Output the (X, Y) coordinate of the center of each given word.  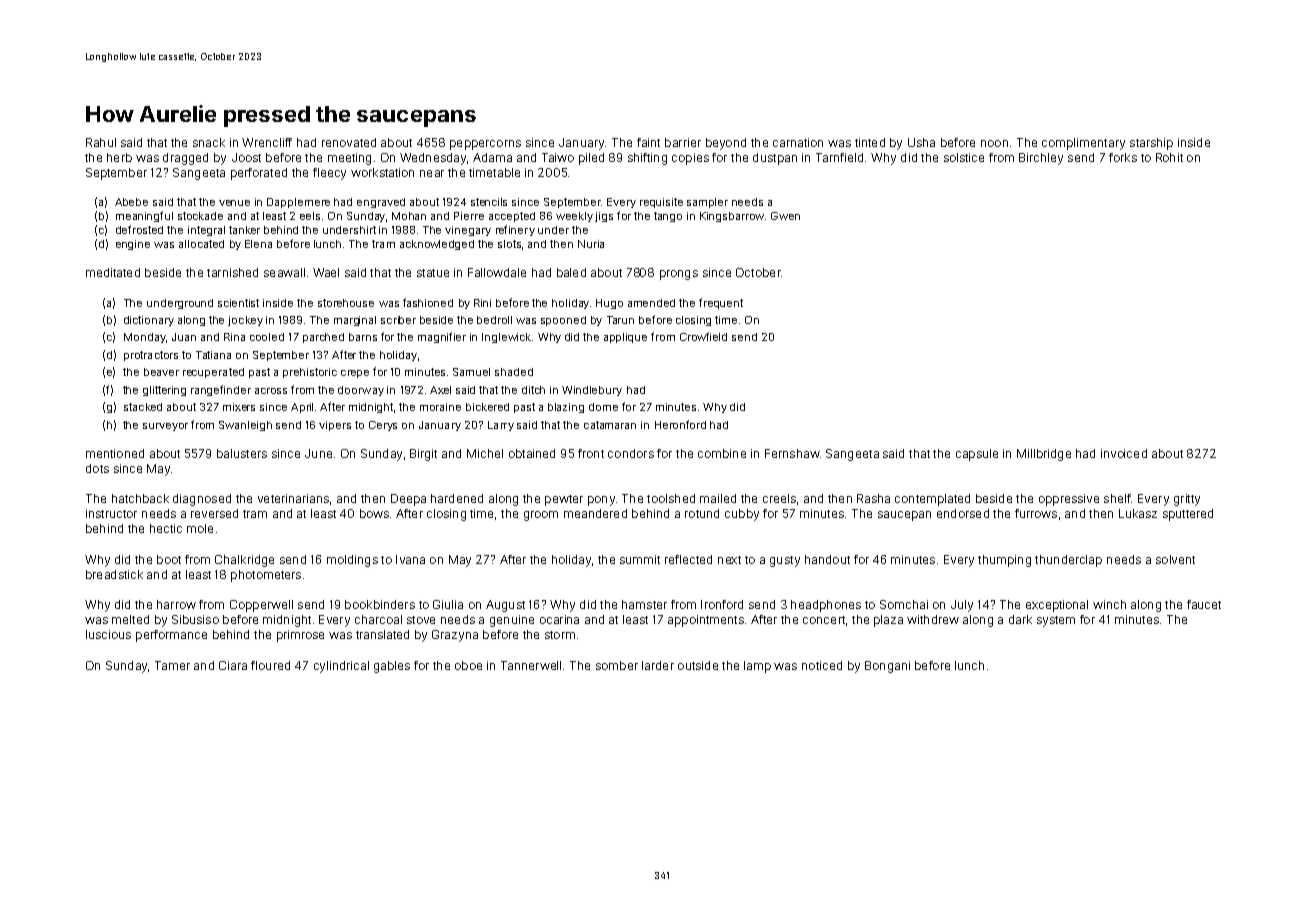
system (1056, 621)
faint (648, 142)
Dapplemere (298, 203)
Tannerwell (531, 665)
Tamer (172, 665)
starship (1151, 144)
